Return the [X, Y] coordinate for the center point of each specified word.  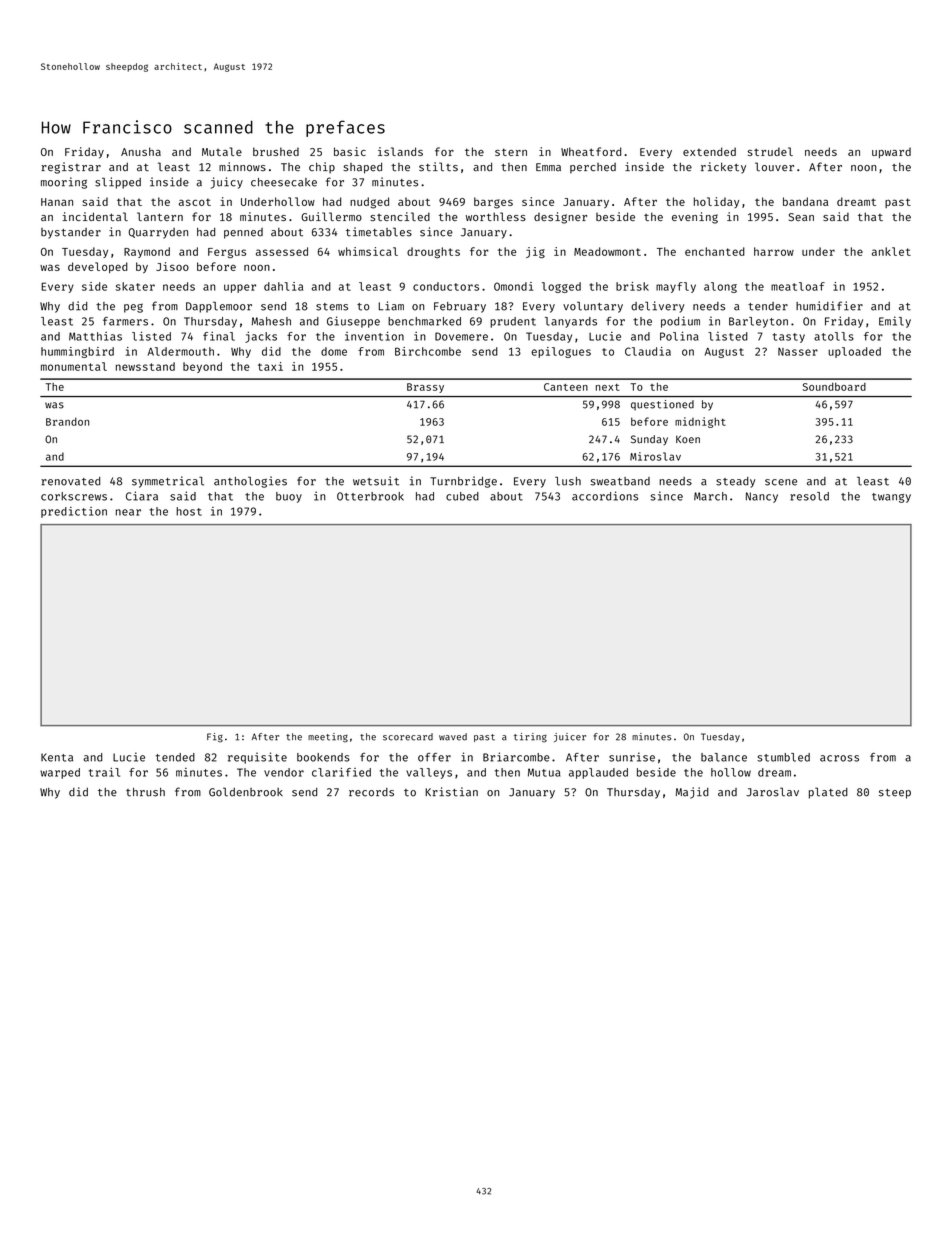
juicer [570, 737]
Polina [679, 336]
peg [133, 308]
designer [560, 218]
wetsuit [376, 481]
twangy [891, 498]
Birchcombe [428, 351]
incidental [95, 216]
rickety [723, 168]
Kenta [57, 757]
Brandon [67, 421]
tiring [530, 738]
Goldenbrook [246, 792]
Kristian [451, 792]
